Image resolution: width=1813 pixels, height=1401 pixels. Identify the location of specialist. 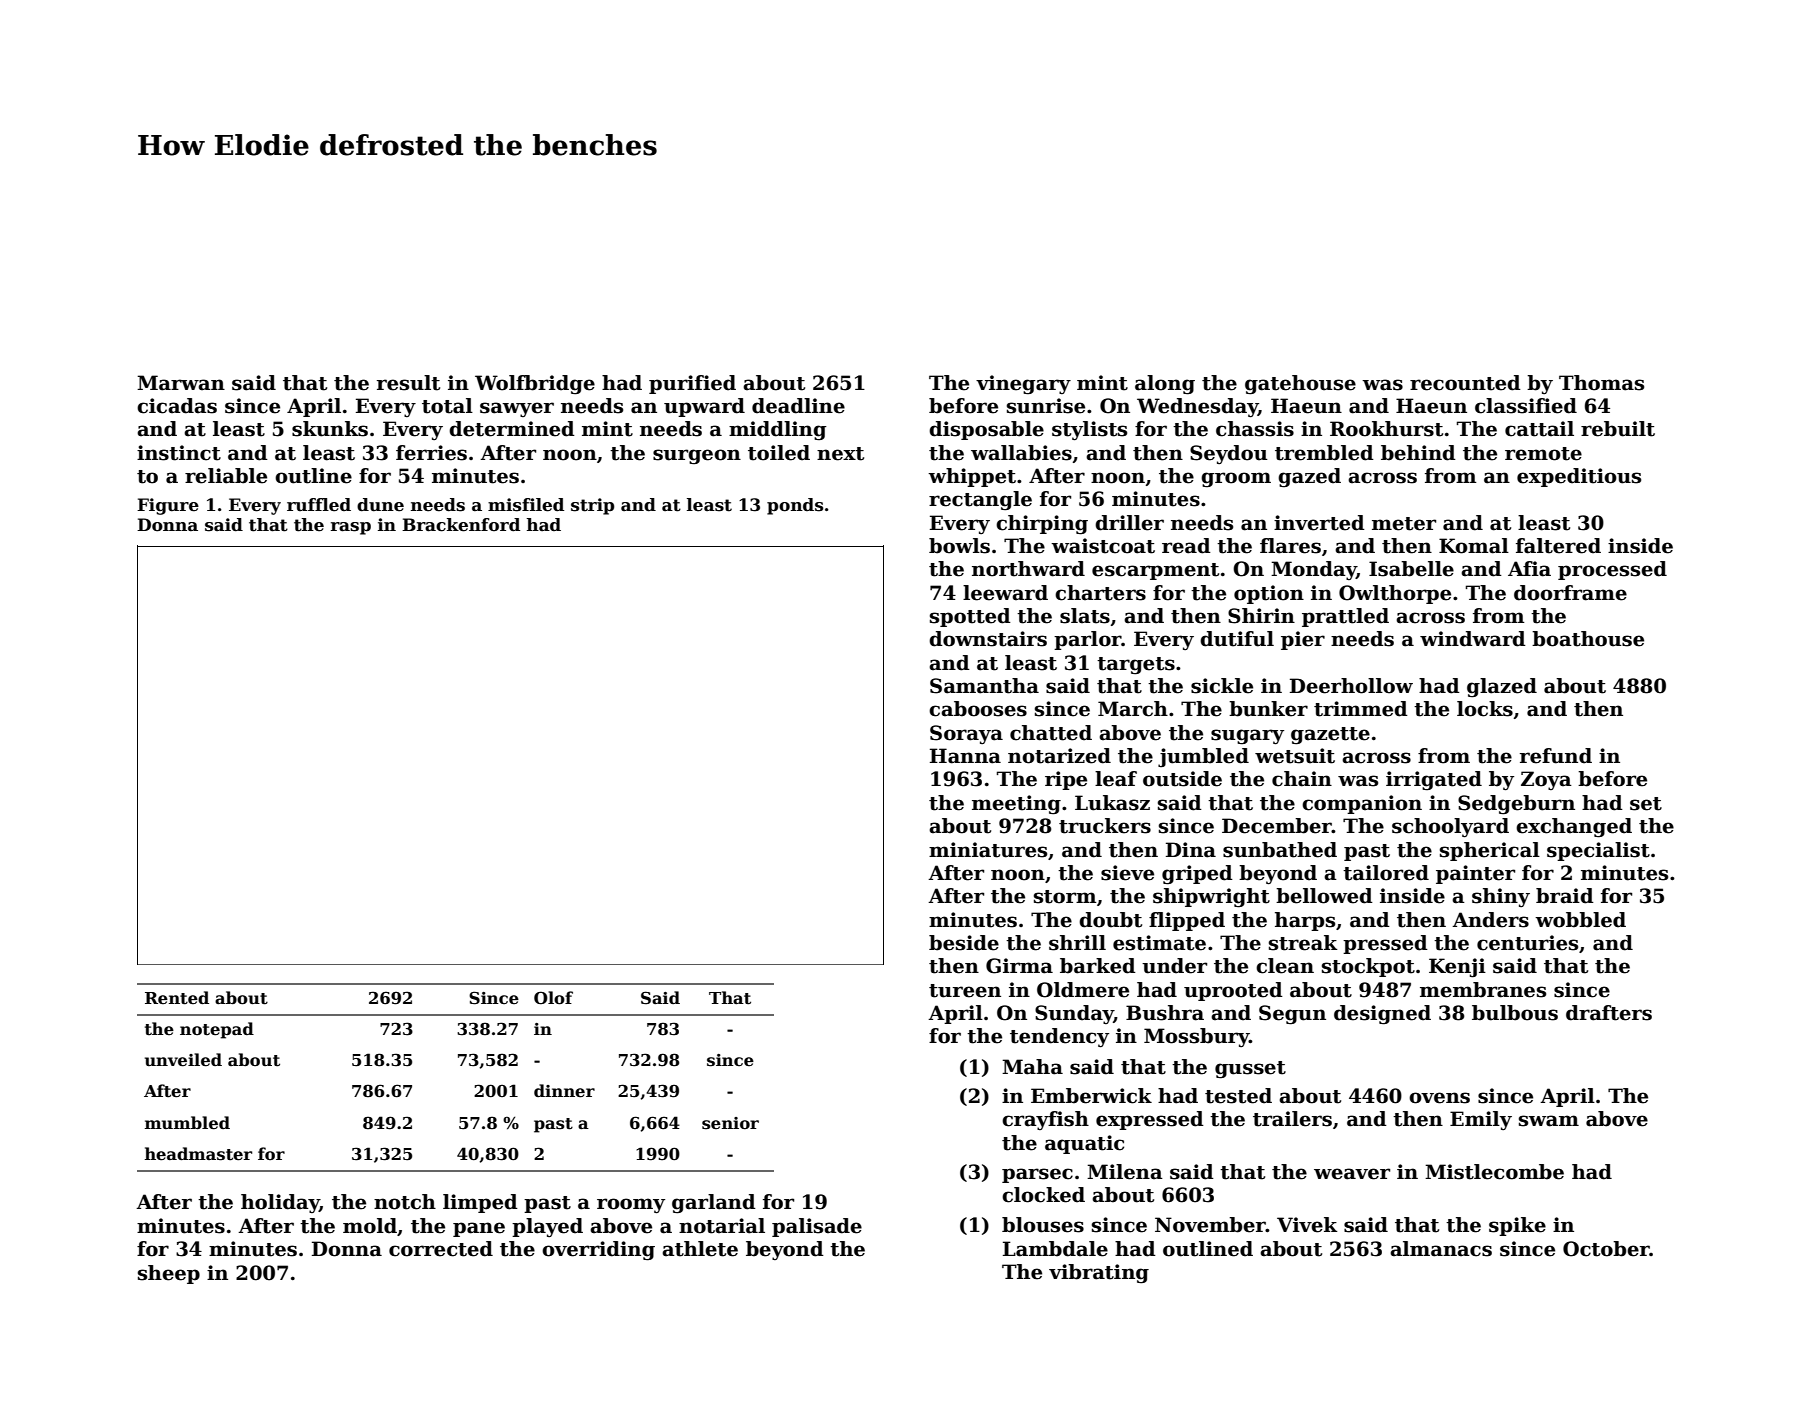
(1598, 851).
